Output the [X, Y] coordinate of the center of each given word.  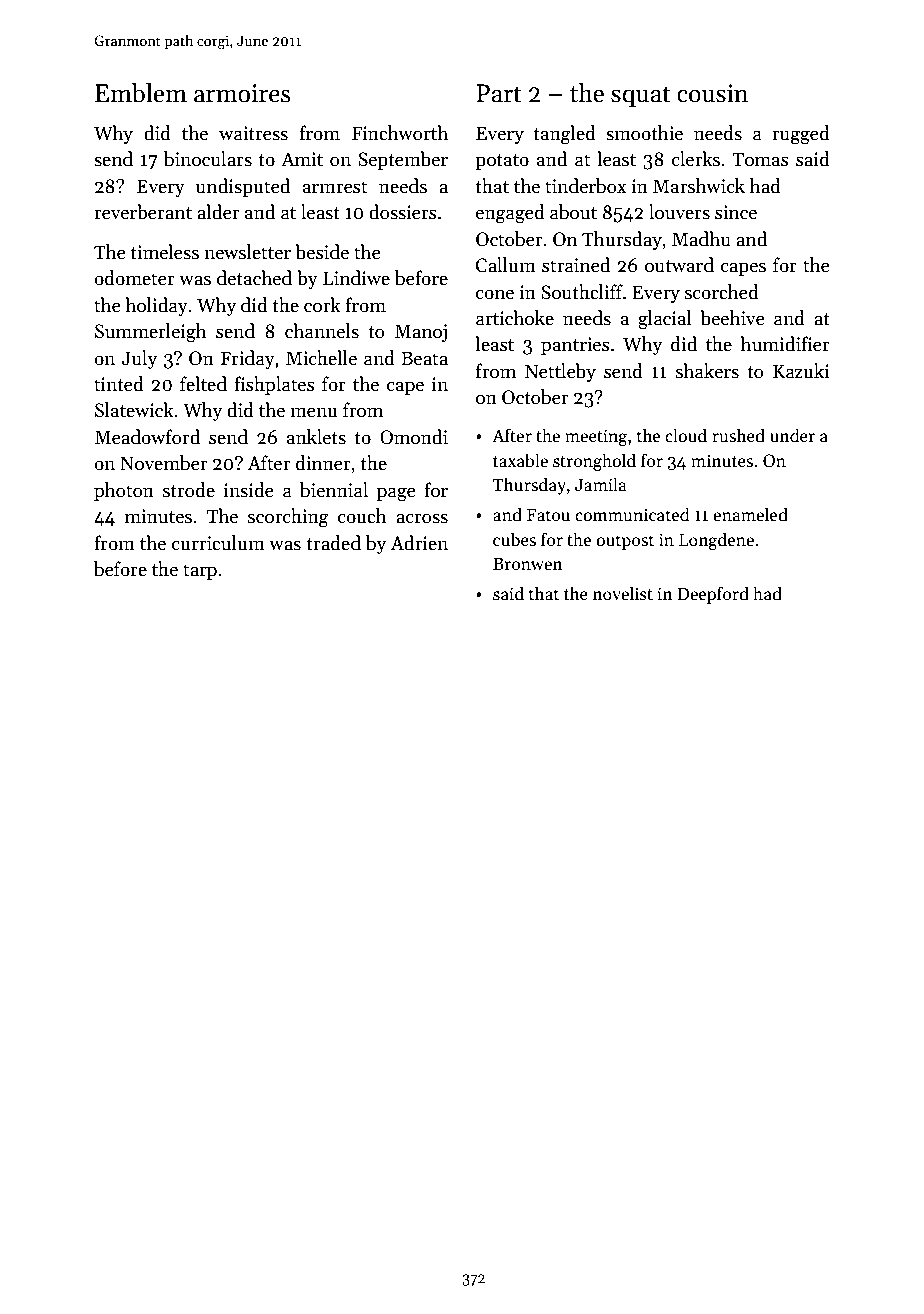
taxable [520, 460]
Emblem [141, 93]
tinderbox [586, 186]
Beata [424, 358]
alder [218, 212]
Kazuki [801, 371]
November [163, 463]
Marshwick [699, 186]
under [792, 435]
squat [641, 96]
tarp [200, 572]
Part [499, 93]
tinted [119, 384]
